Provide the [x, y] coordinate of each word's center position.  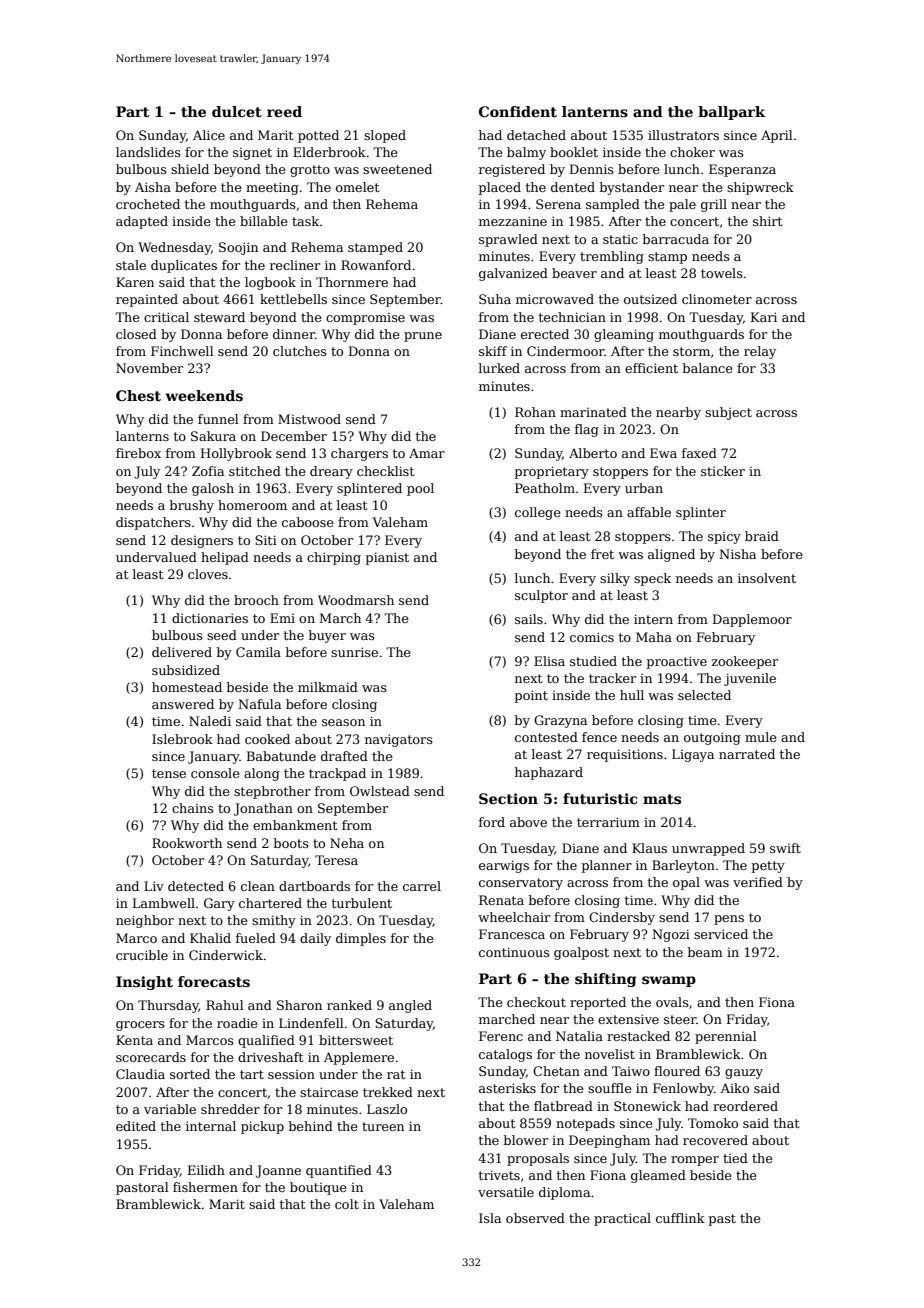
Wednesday [174, 248]
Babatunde [281, 756]
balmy [526, 153]
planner [607, 866]
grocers [140, 1026]
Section [508, 798]
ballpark [731, 113]
